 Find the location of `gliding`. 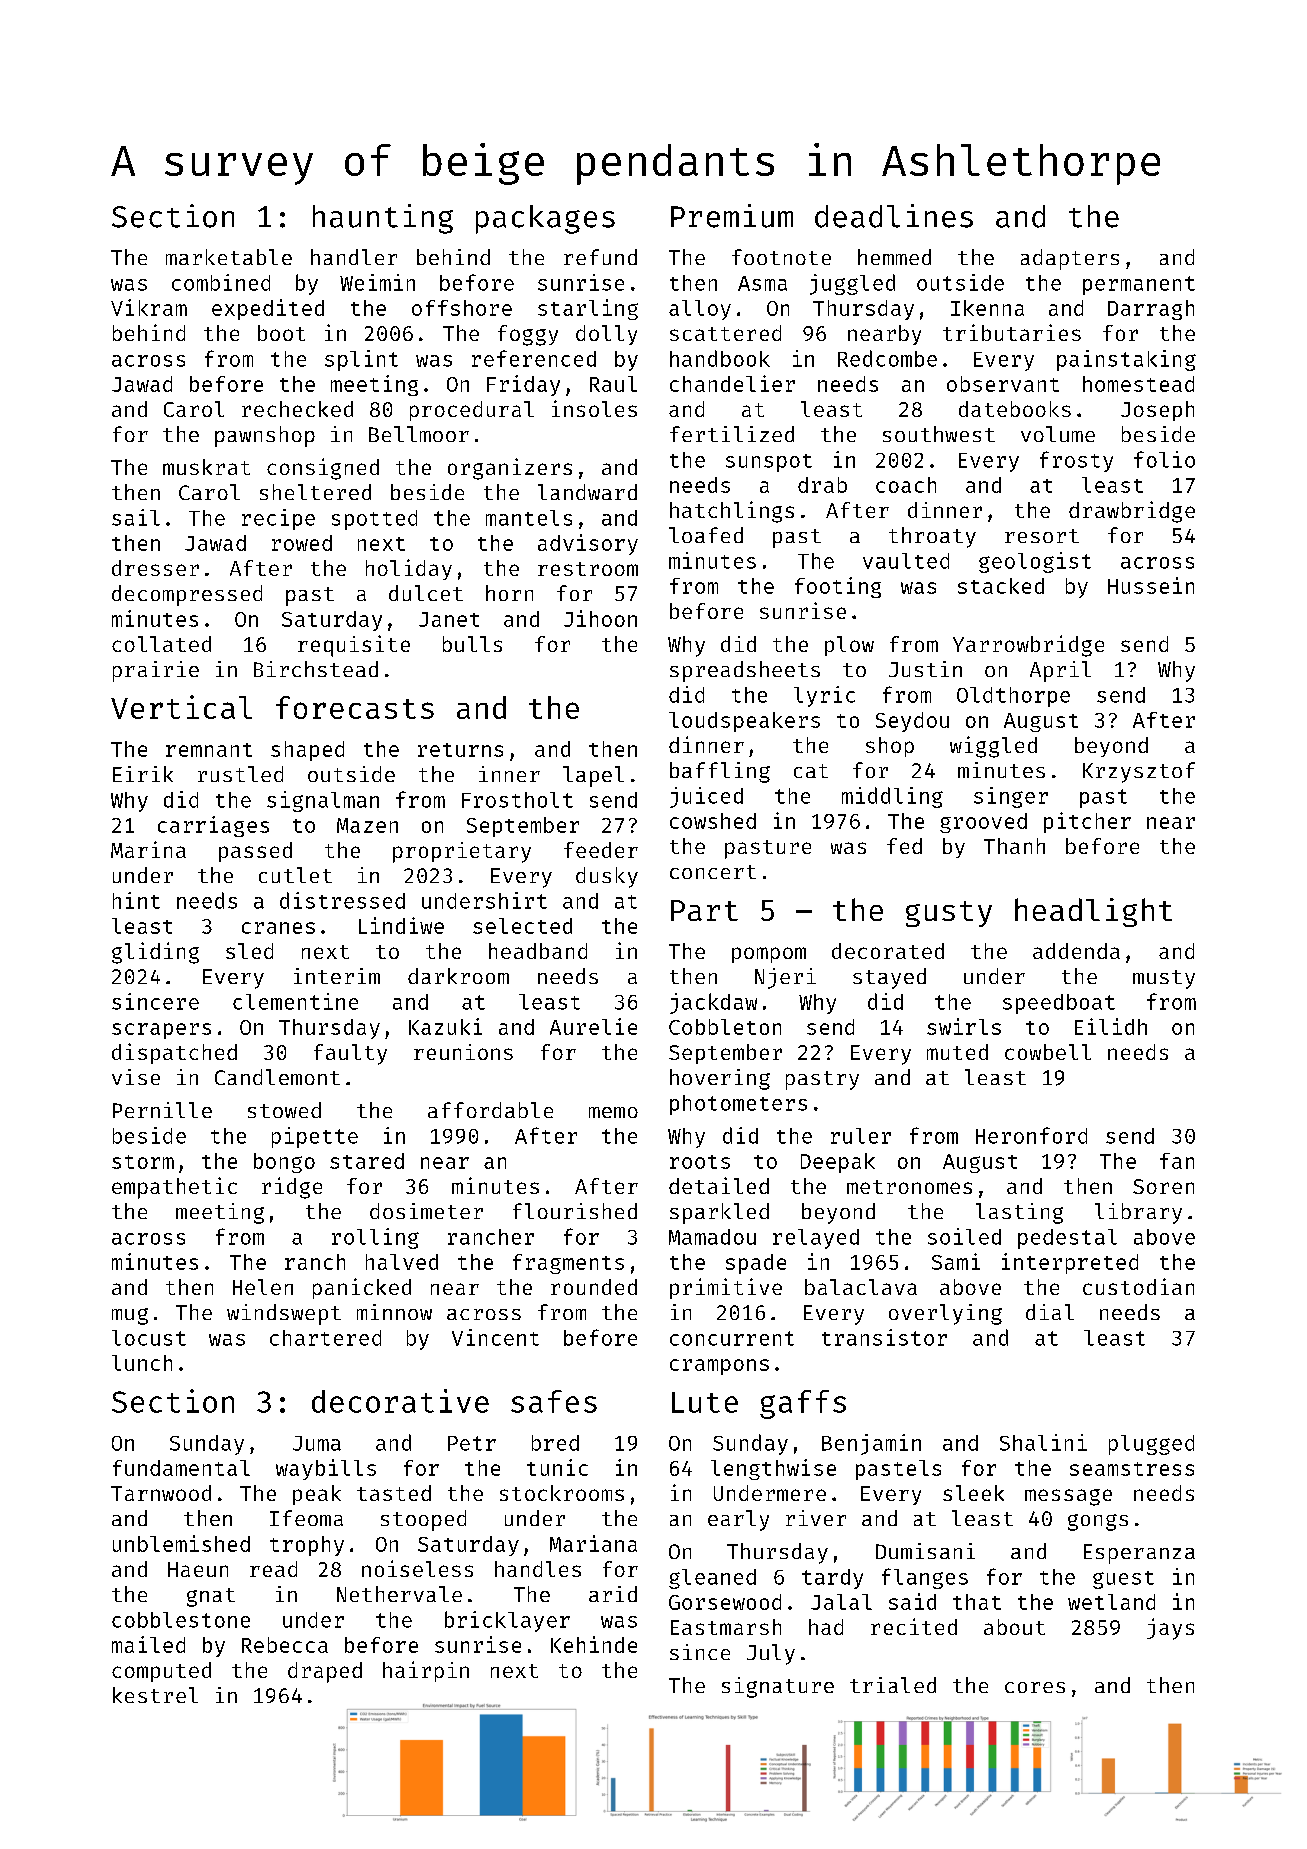

gliding is located at coordinates (155, 953).
